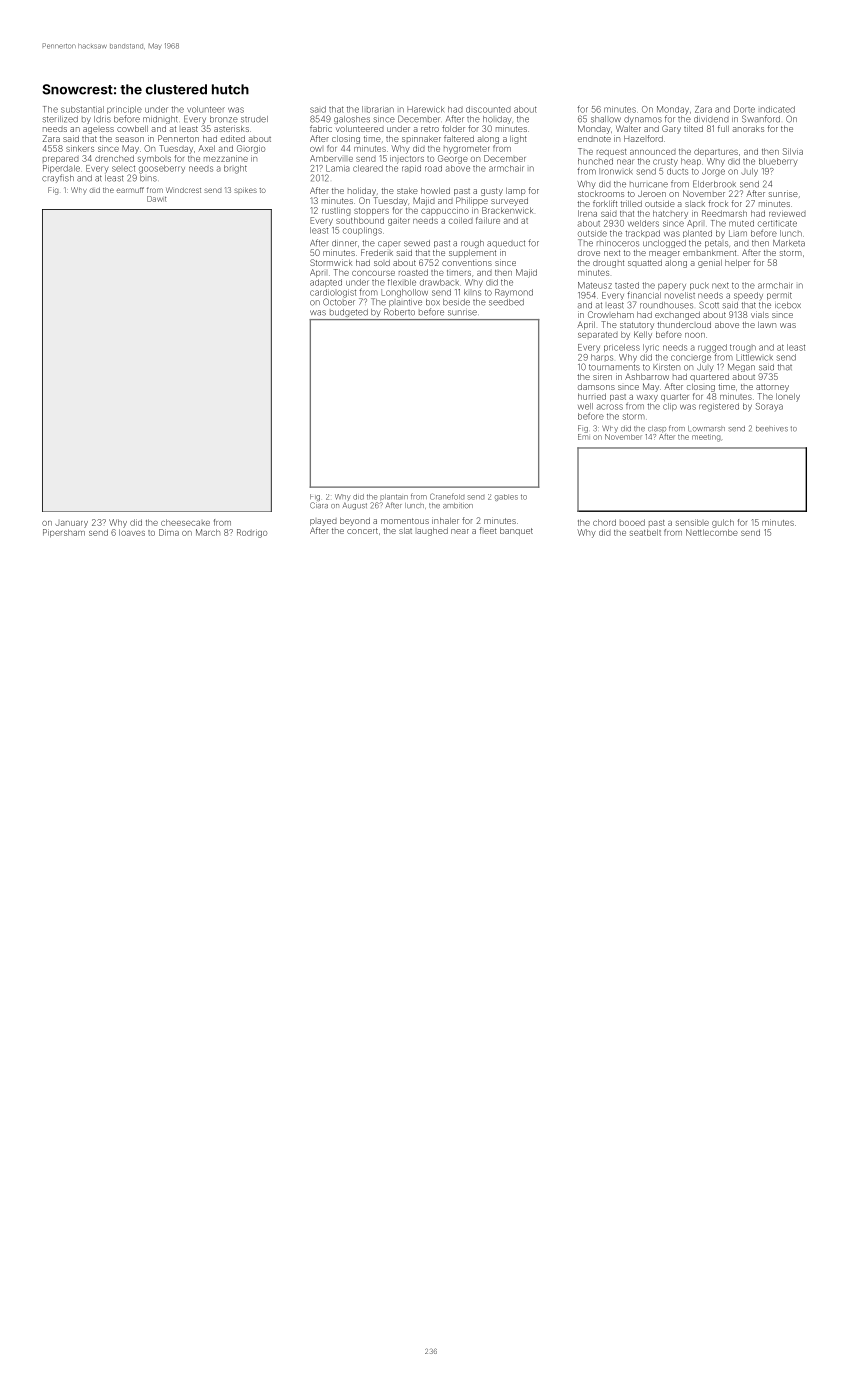  I want to click on Pipersham, so click(64, 533).
